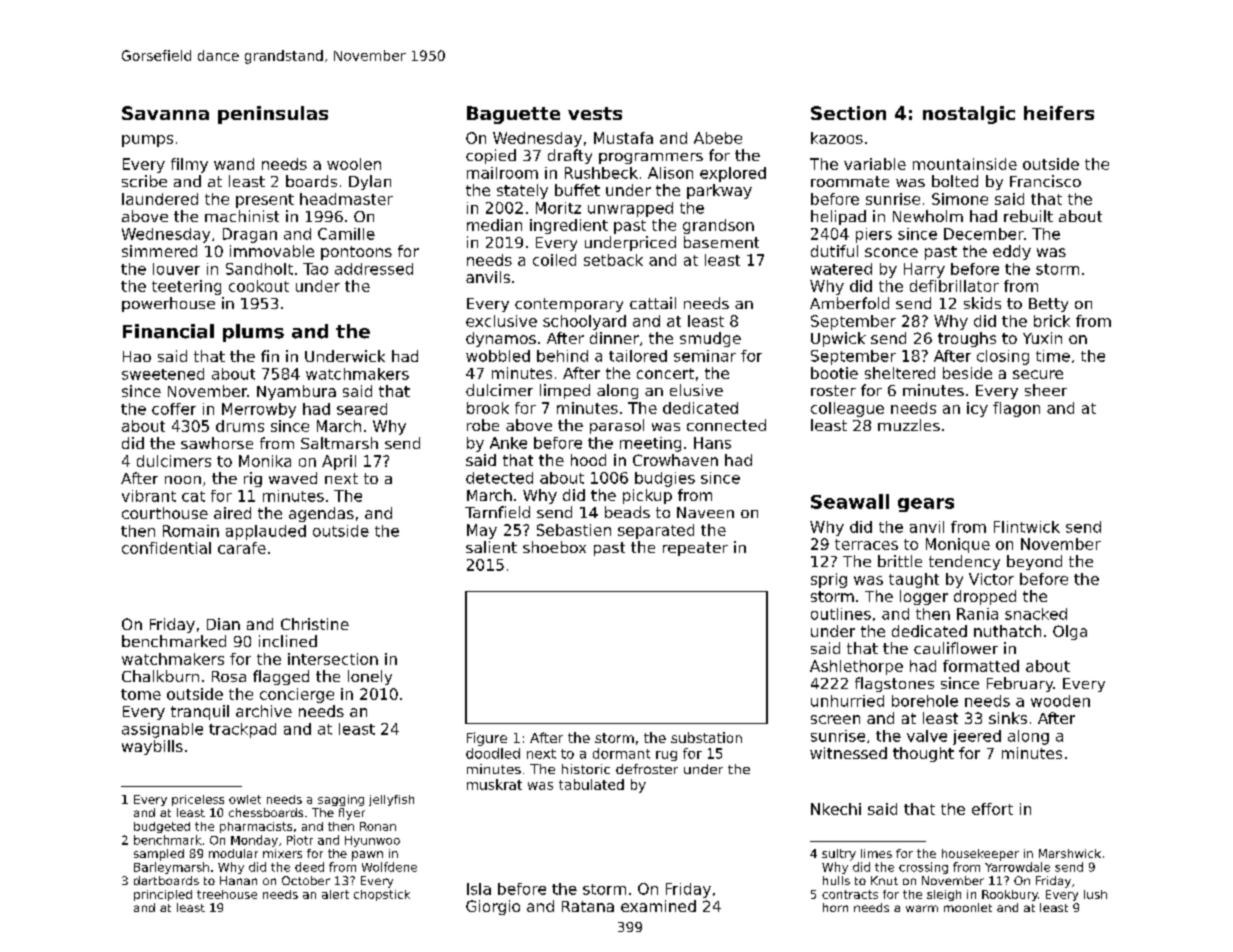  I want to click on Flintwick, so click(1027, 527).
